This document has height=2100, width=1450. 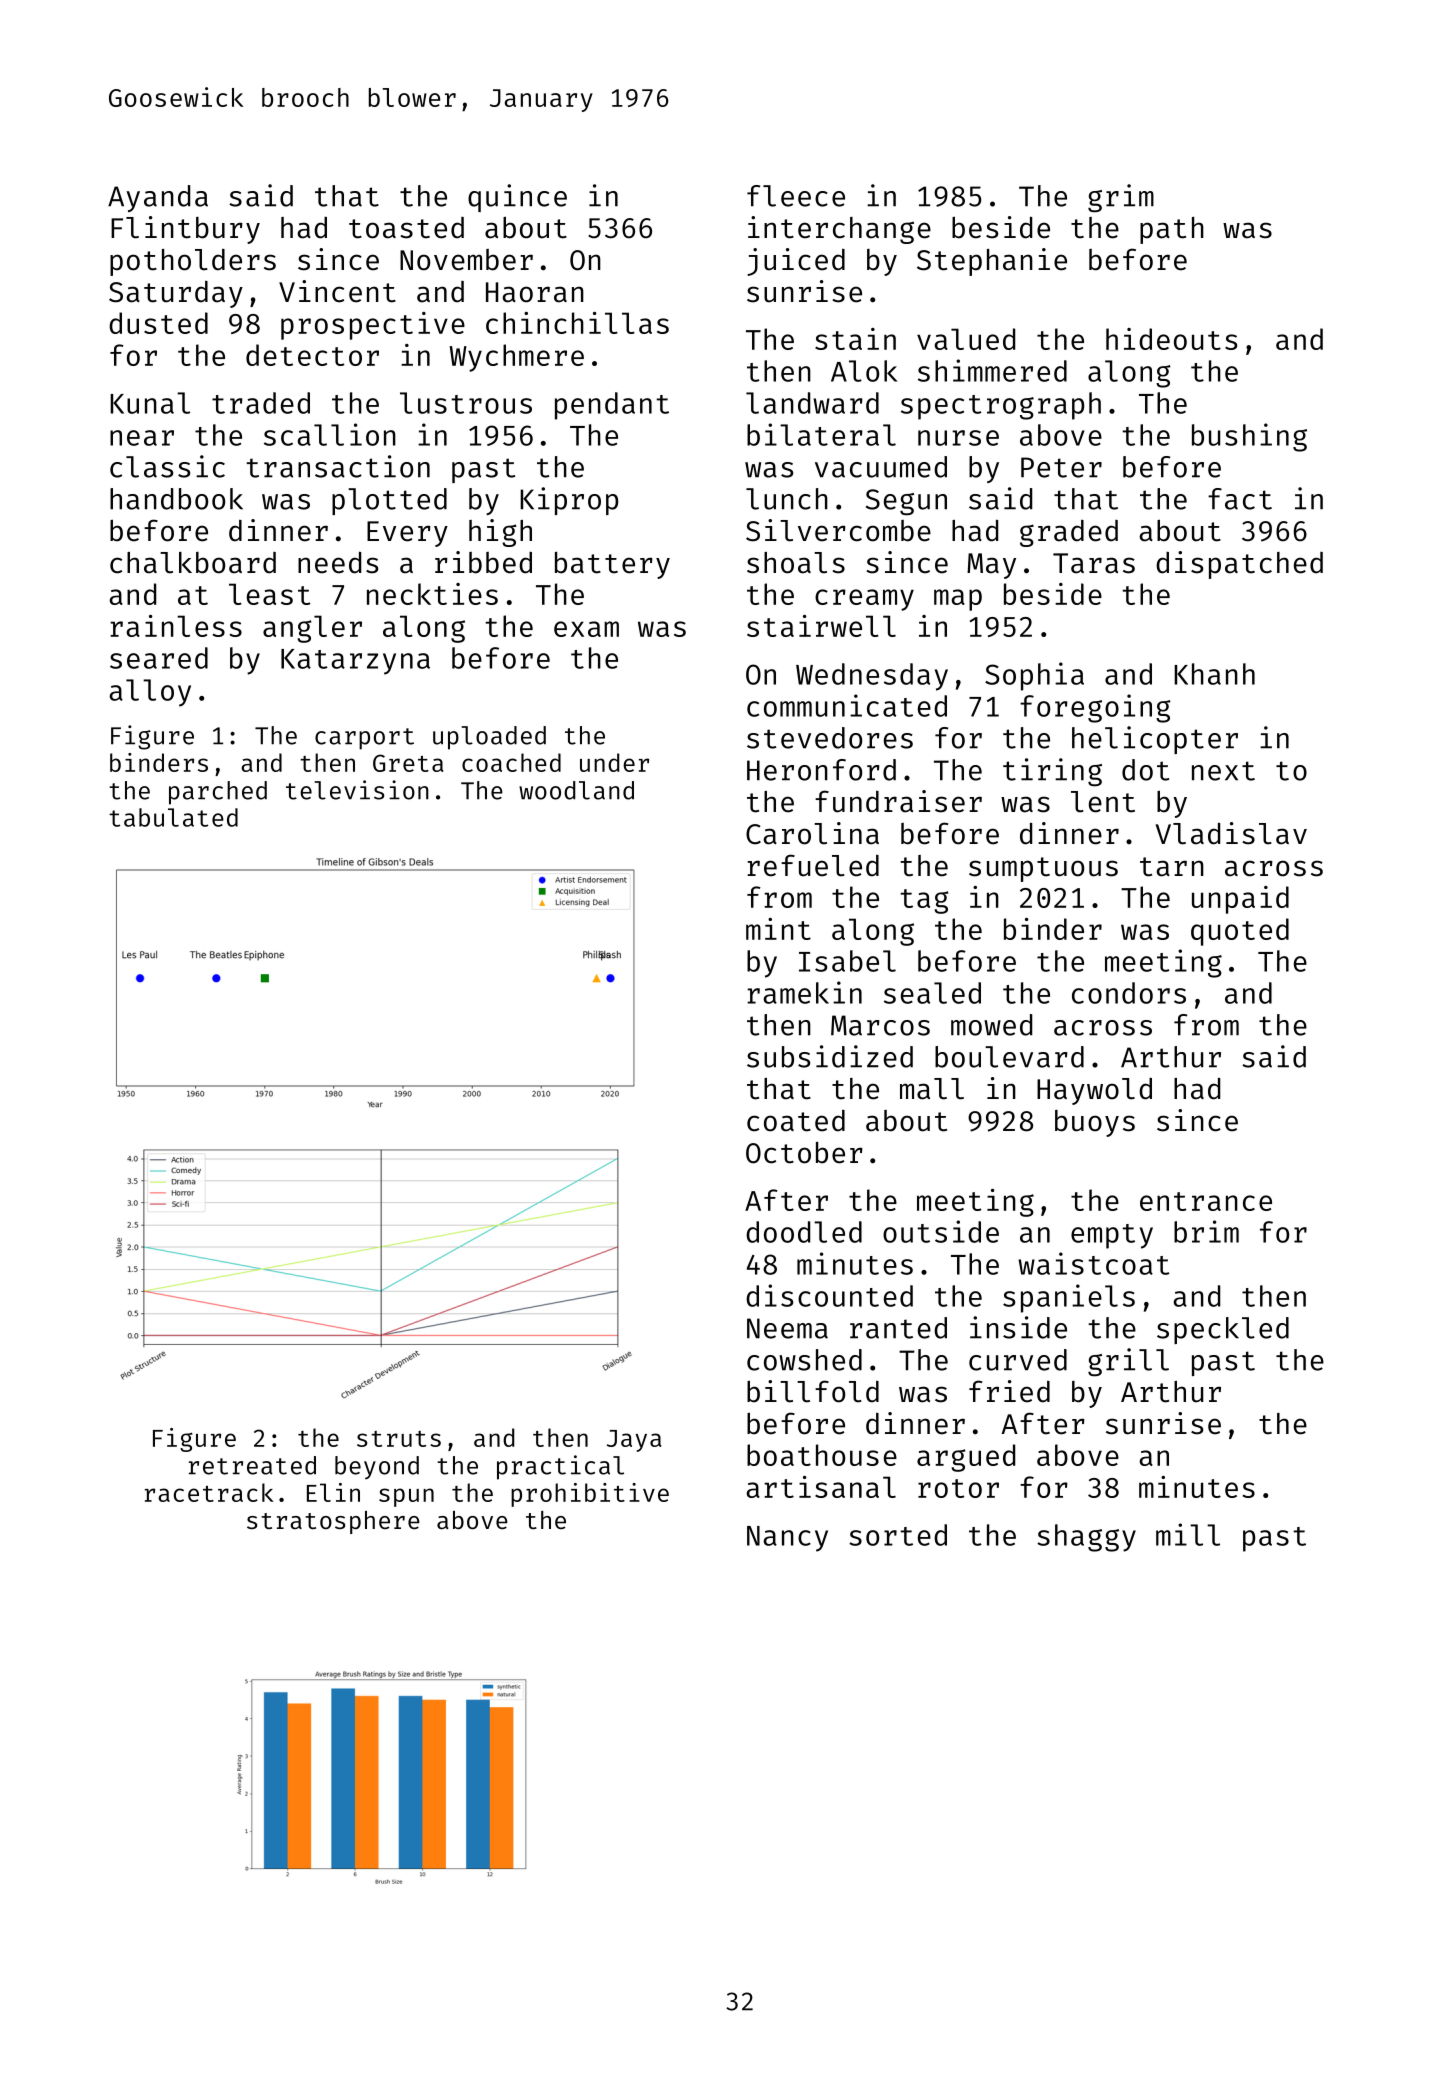 I want to click on brim, so click(x=1206, y=1231).
